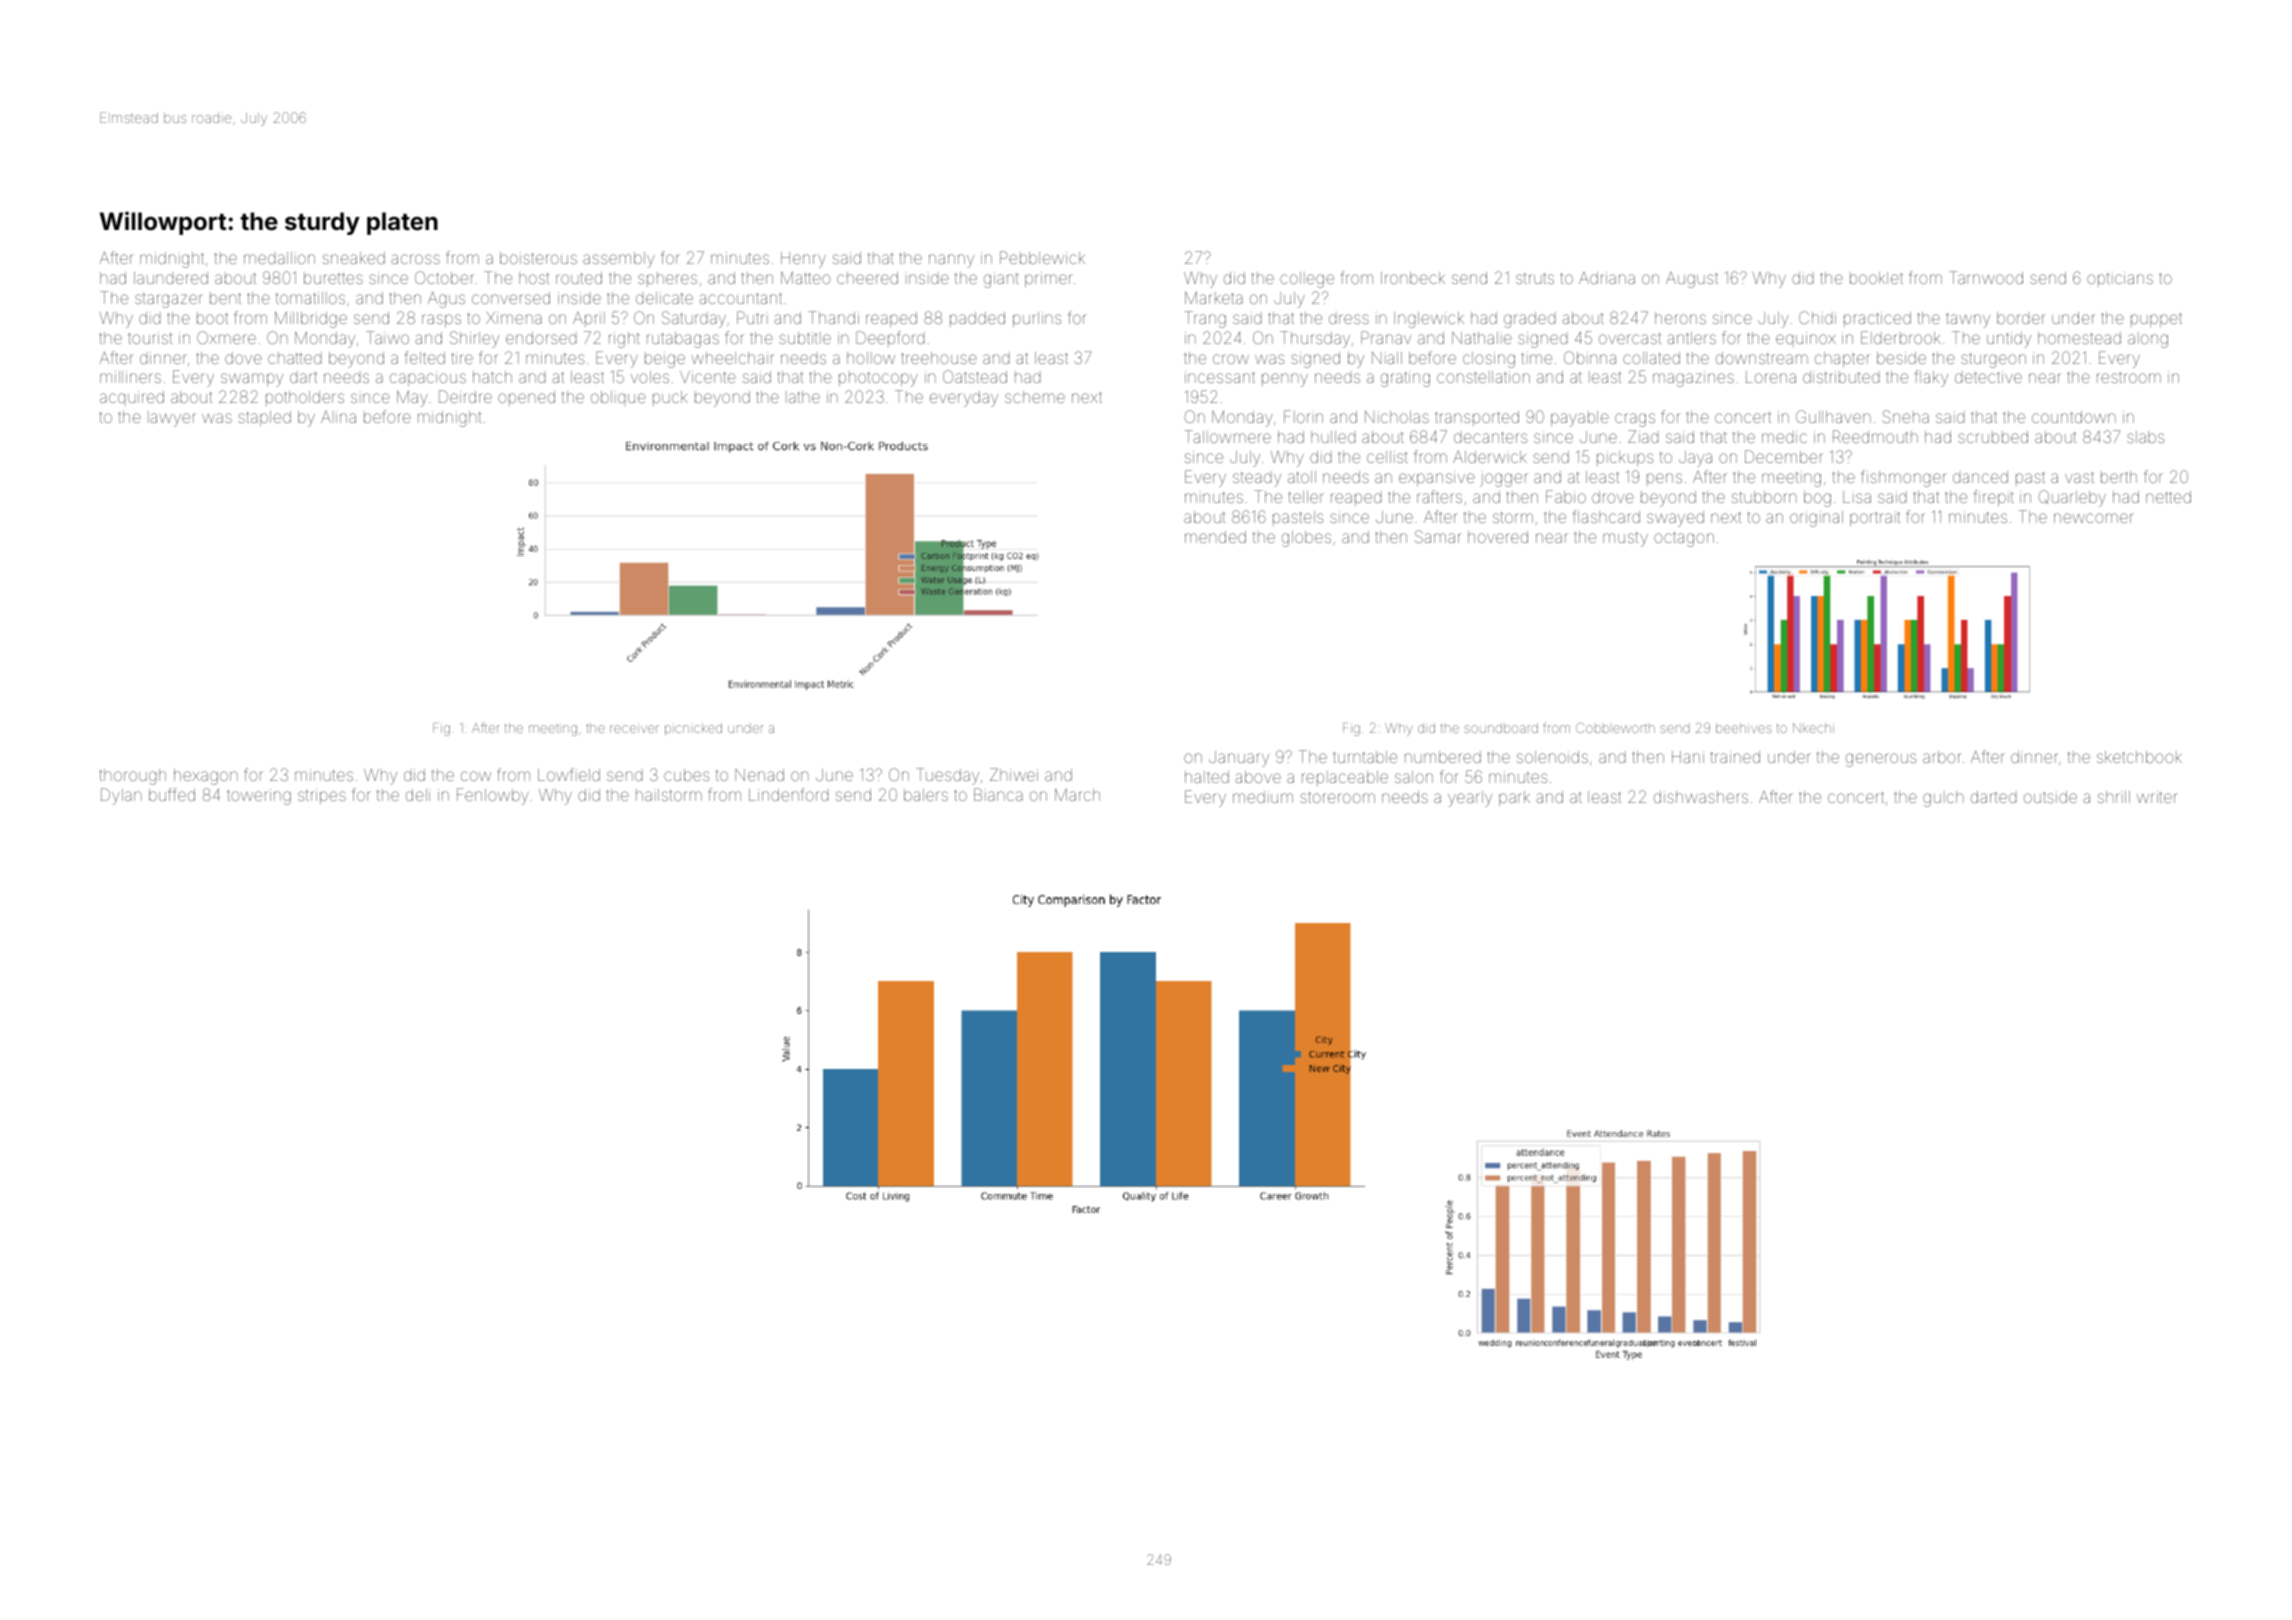 This page has width=2292, height=1620. Describe the element at coordinates (538, 258) in the page. I see `boisterous` at that location.
